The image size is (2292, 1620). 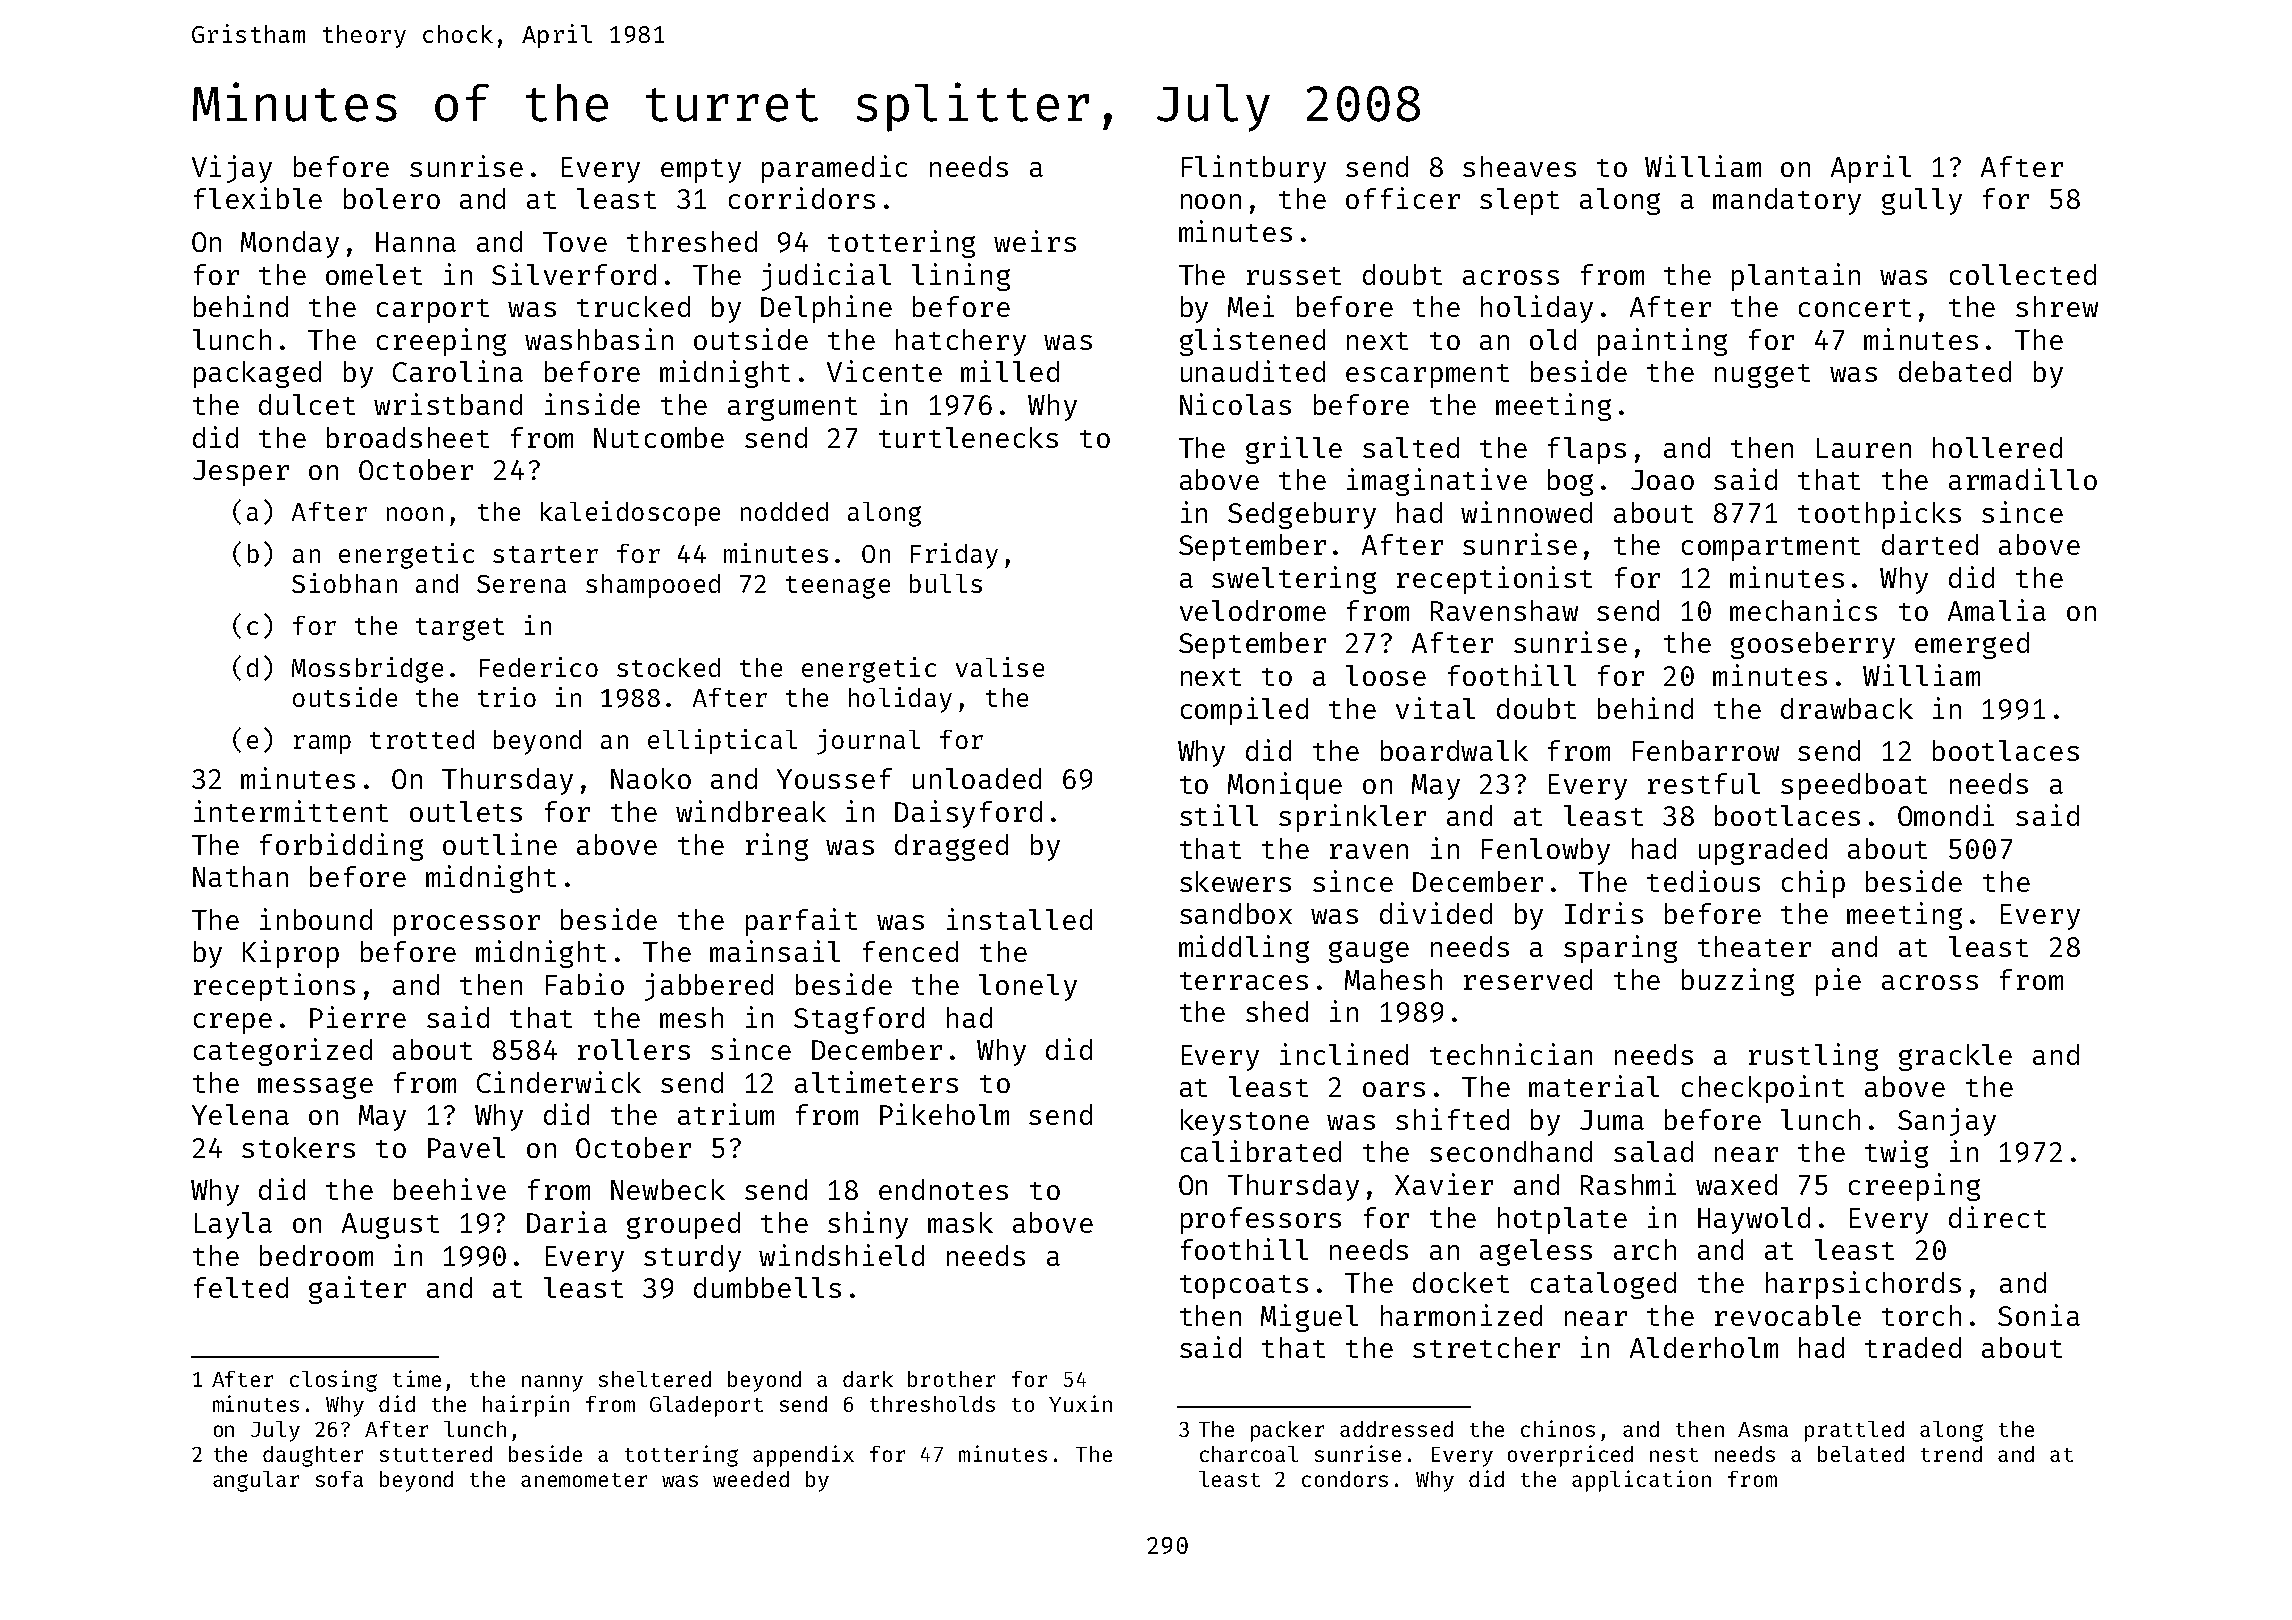 I want to click on ramp, so click(x=322, y=744).
